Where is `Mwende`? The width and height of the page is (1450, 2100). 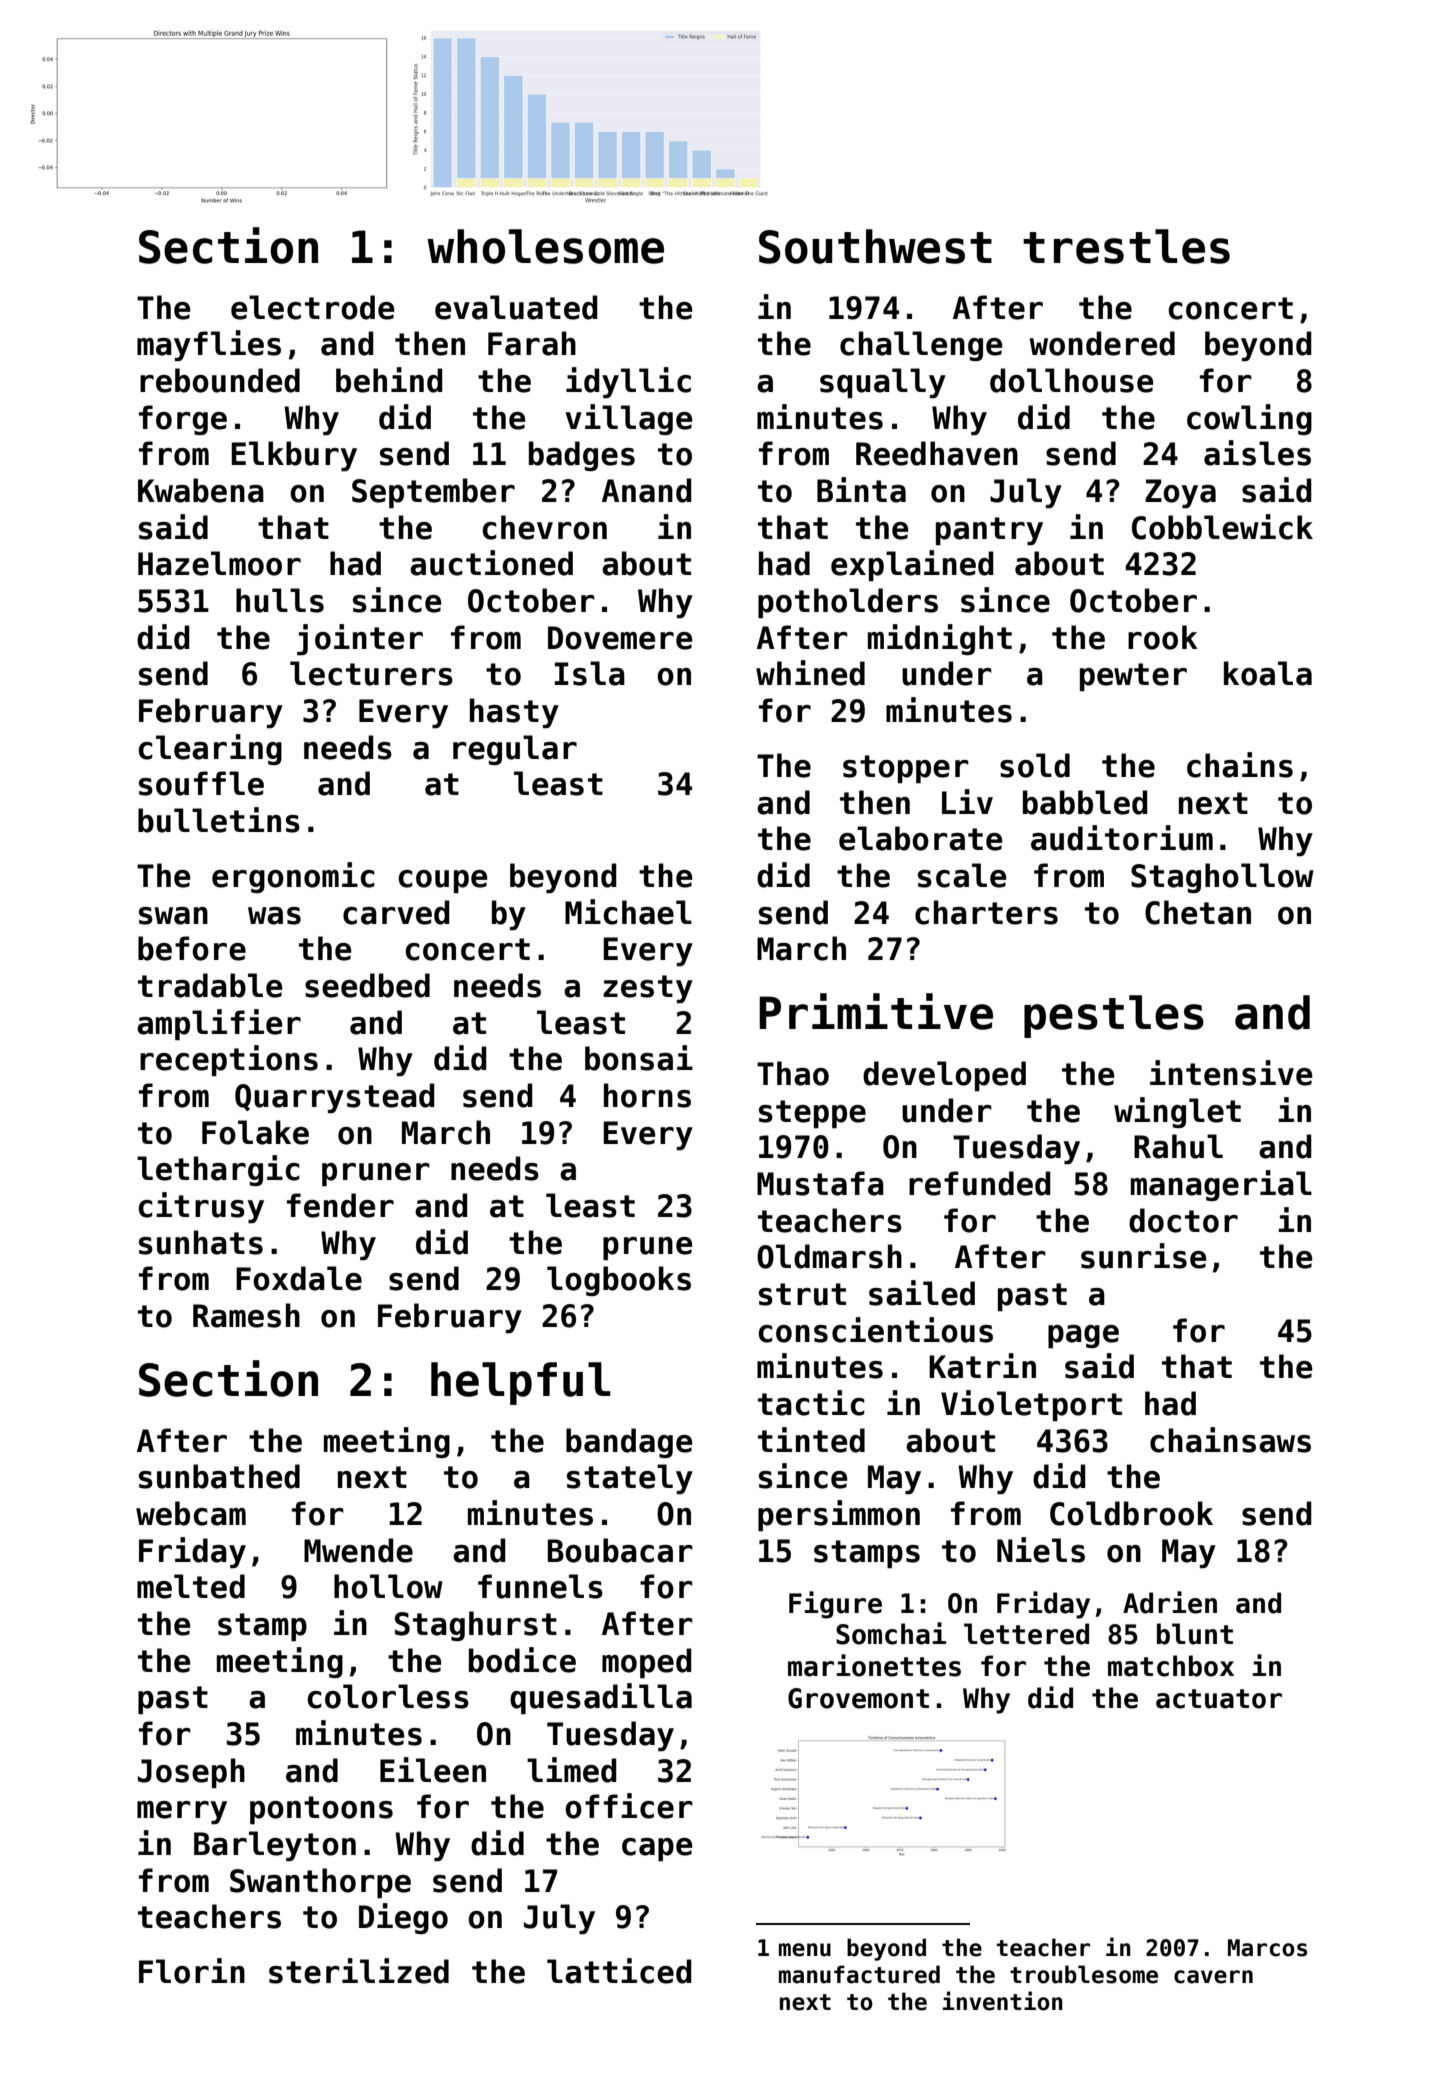
Mwende is located at coordinates (358, 1550).
